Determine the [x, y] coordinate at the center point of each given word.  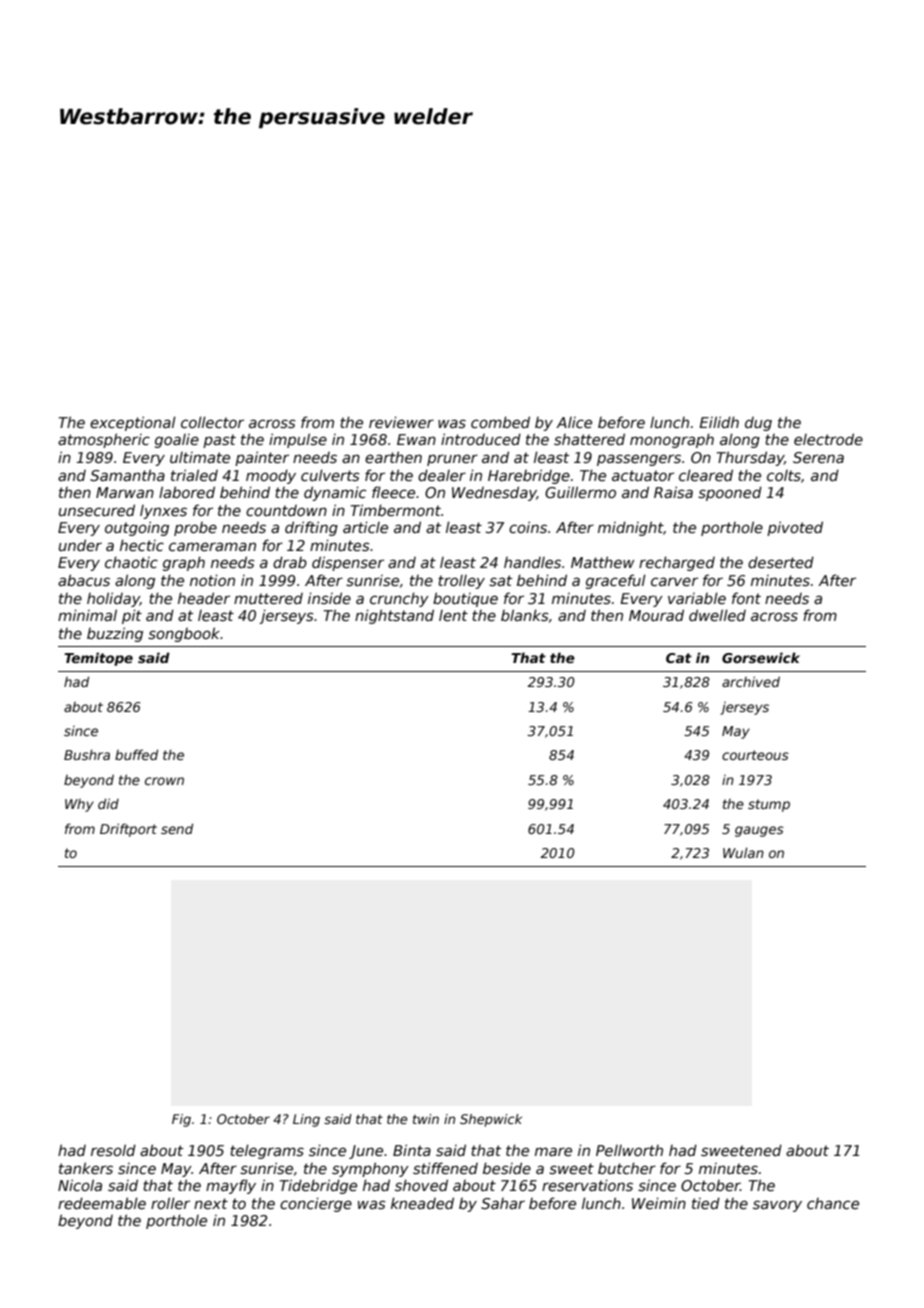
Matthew [603, 562]
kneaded [422, 1203]
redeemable [102, 1203]
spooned [730, 493]
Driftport [128, 830]
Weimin [659, 1203]
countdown [286, 510]
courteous [755, 755]
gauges [759, 831]
